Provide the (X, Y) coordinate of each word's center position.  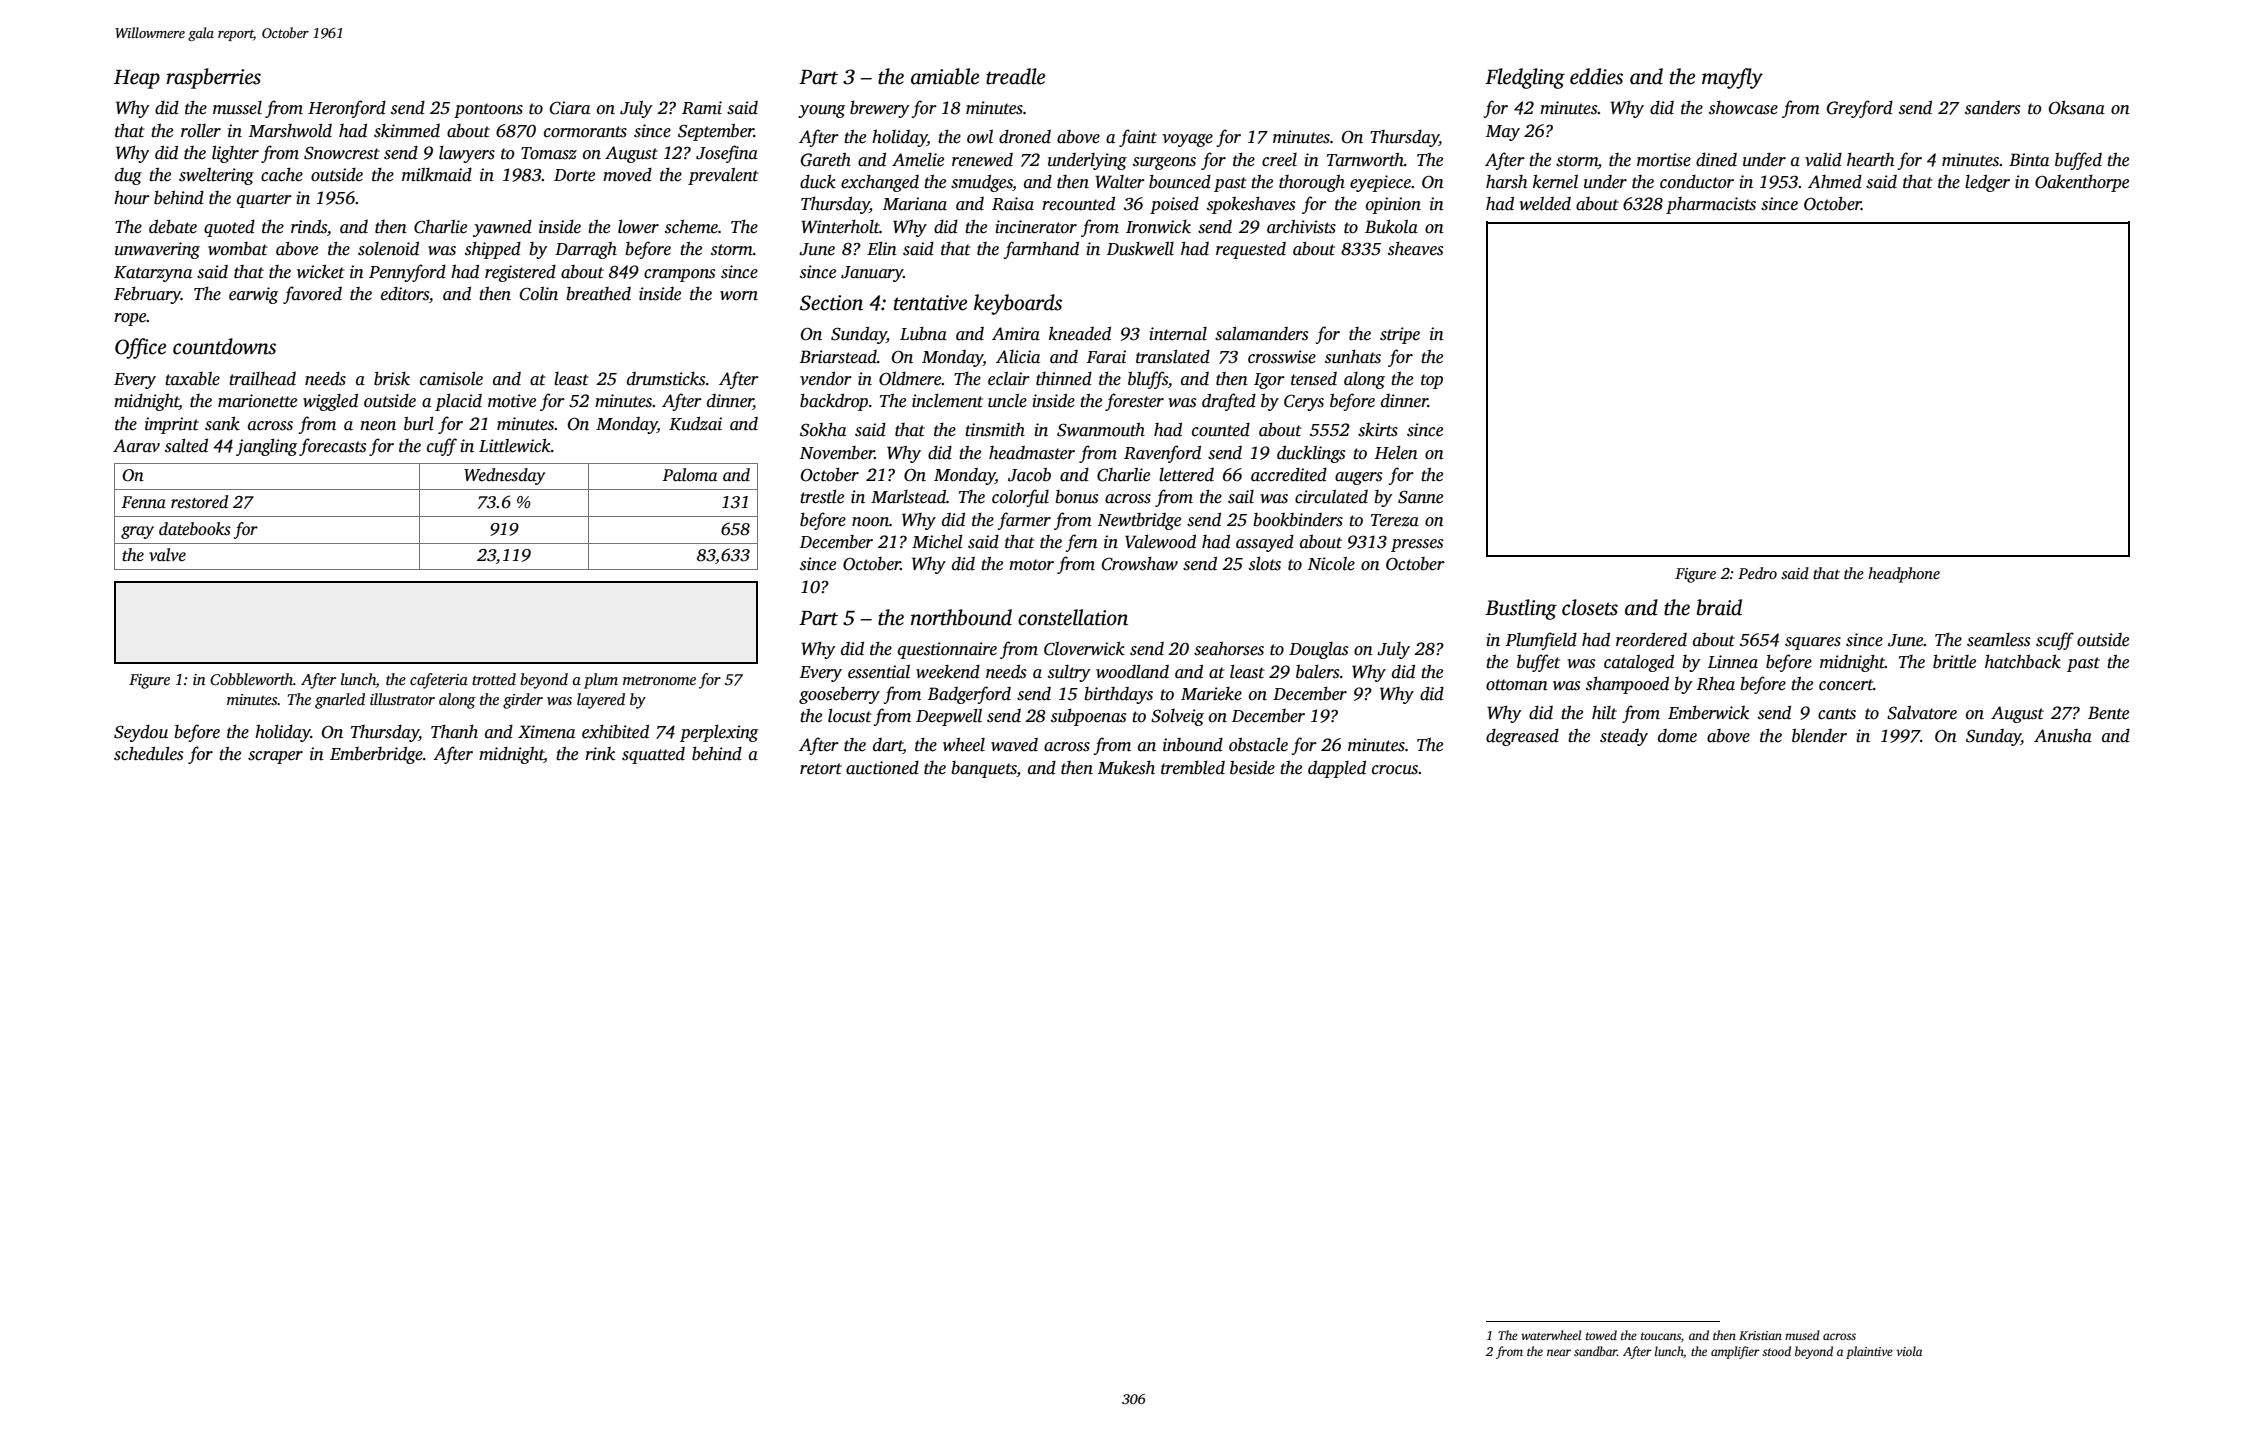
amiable (945, 76)
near (1559, 1352)
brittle (1954, 662)
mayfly (1732, 78)
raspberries (213, 78)
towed (1601, 1335)
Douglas (1318, 650)
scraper (275, 757)
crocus (1395, 770)
